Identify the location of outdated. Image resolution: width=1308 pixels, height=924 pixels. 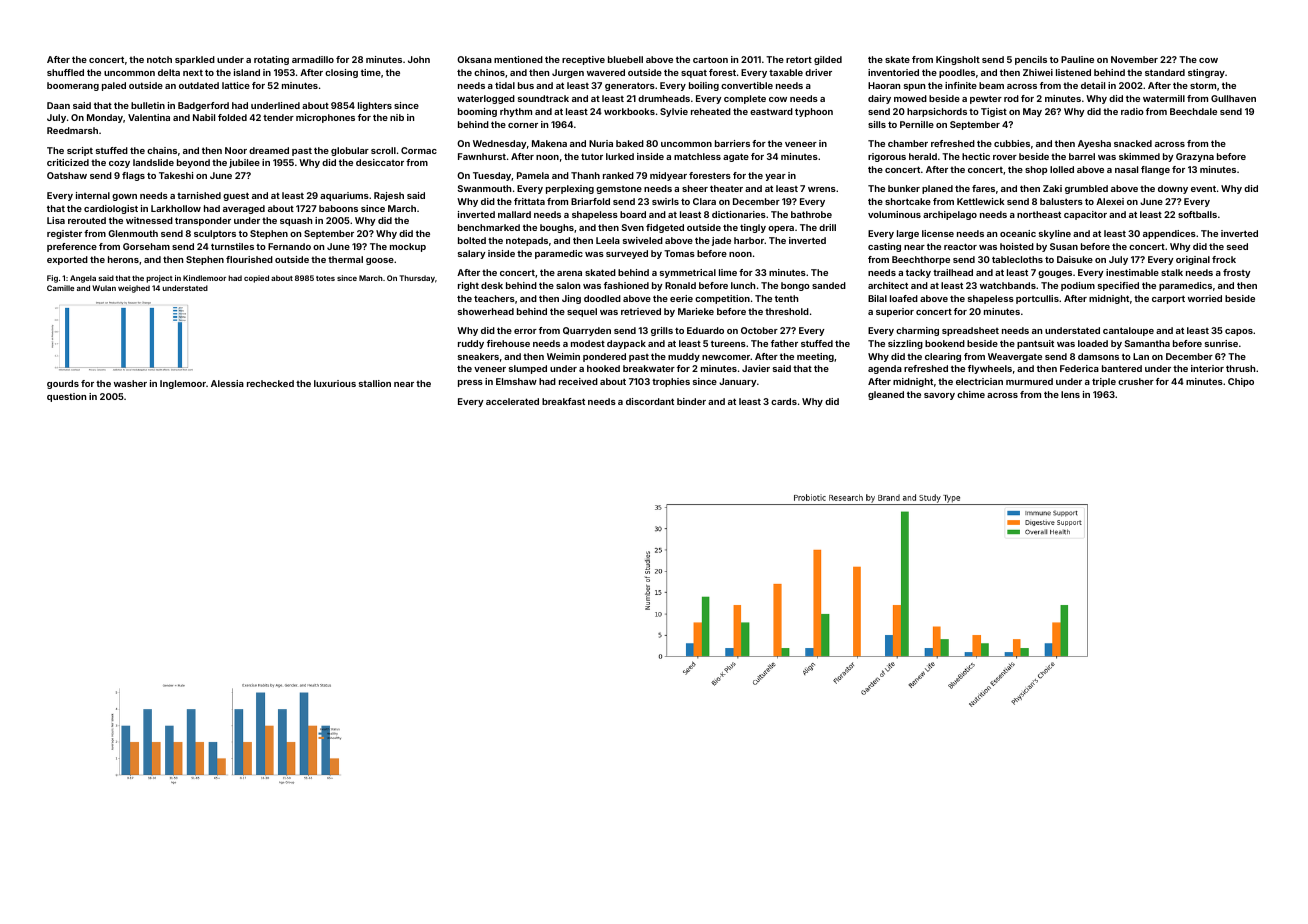
(199, 85).
